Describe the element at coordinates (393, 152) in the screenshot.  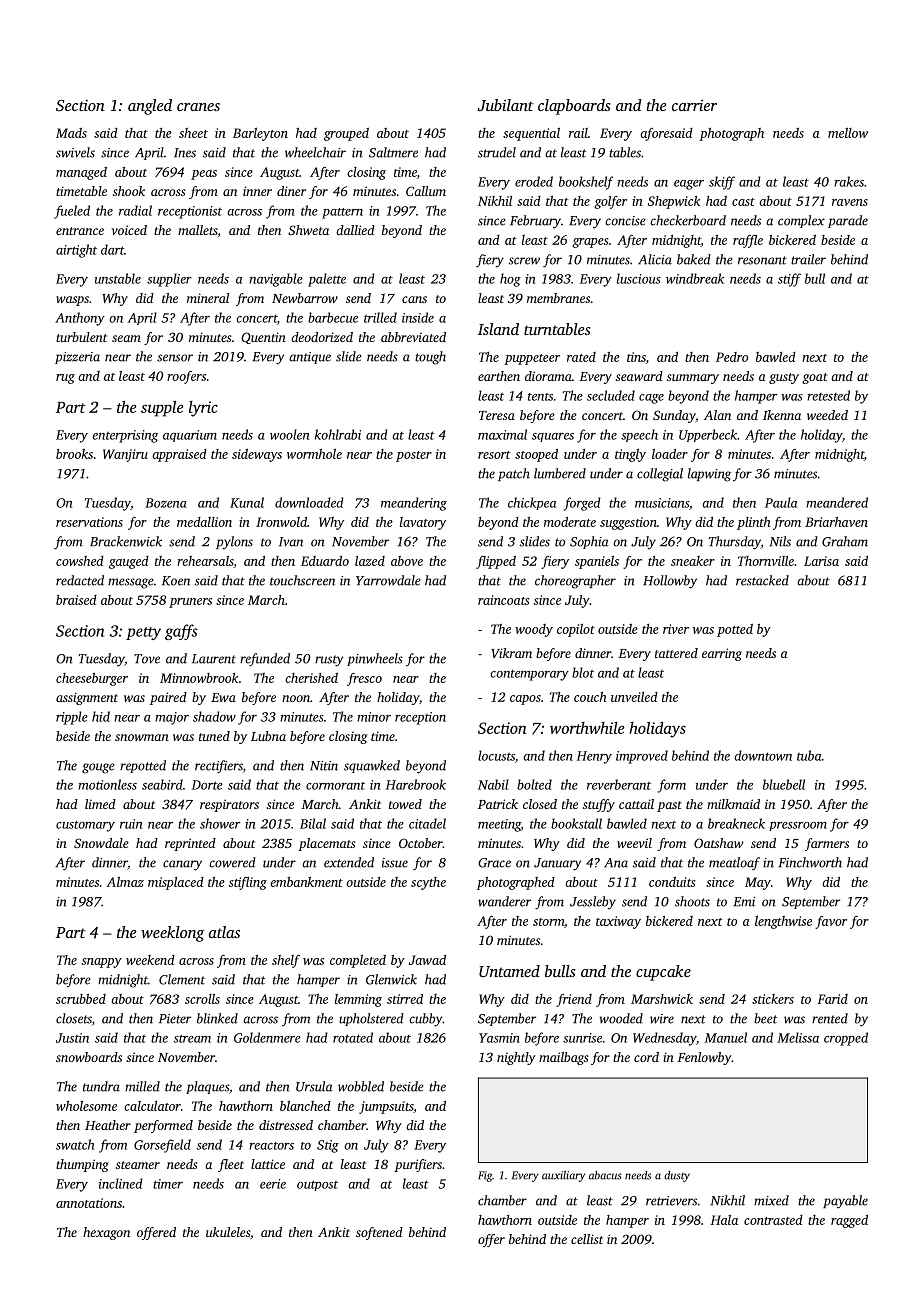
I see `Saltmere` at that location.
